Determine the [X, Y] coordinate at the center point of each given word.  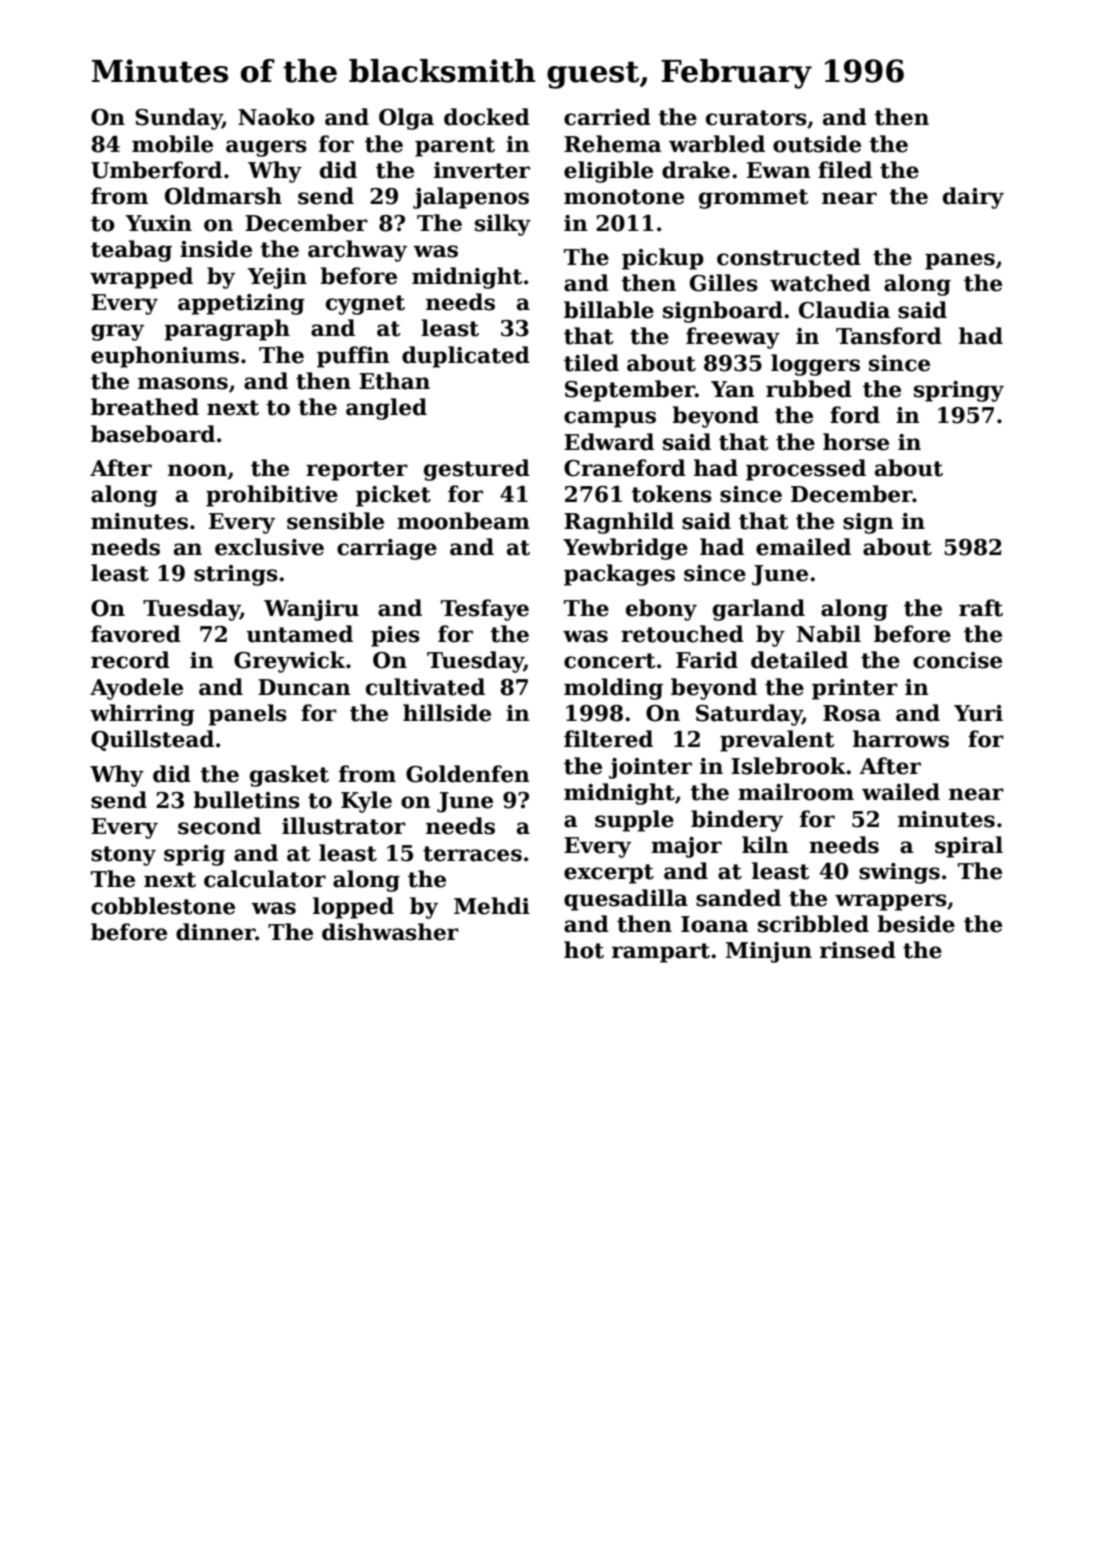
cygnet [365, 305]
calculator [265, 879]
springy [959, 391]
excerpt [609, 874]
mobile [172, 144]
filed [845, 170]
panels [247, 715]
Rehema [613, 144]
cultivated [425, 687]
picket [393, 496]
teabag [131, 251]
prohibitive [272, 496]
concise [957, 660]
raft [981, 608]
